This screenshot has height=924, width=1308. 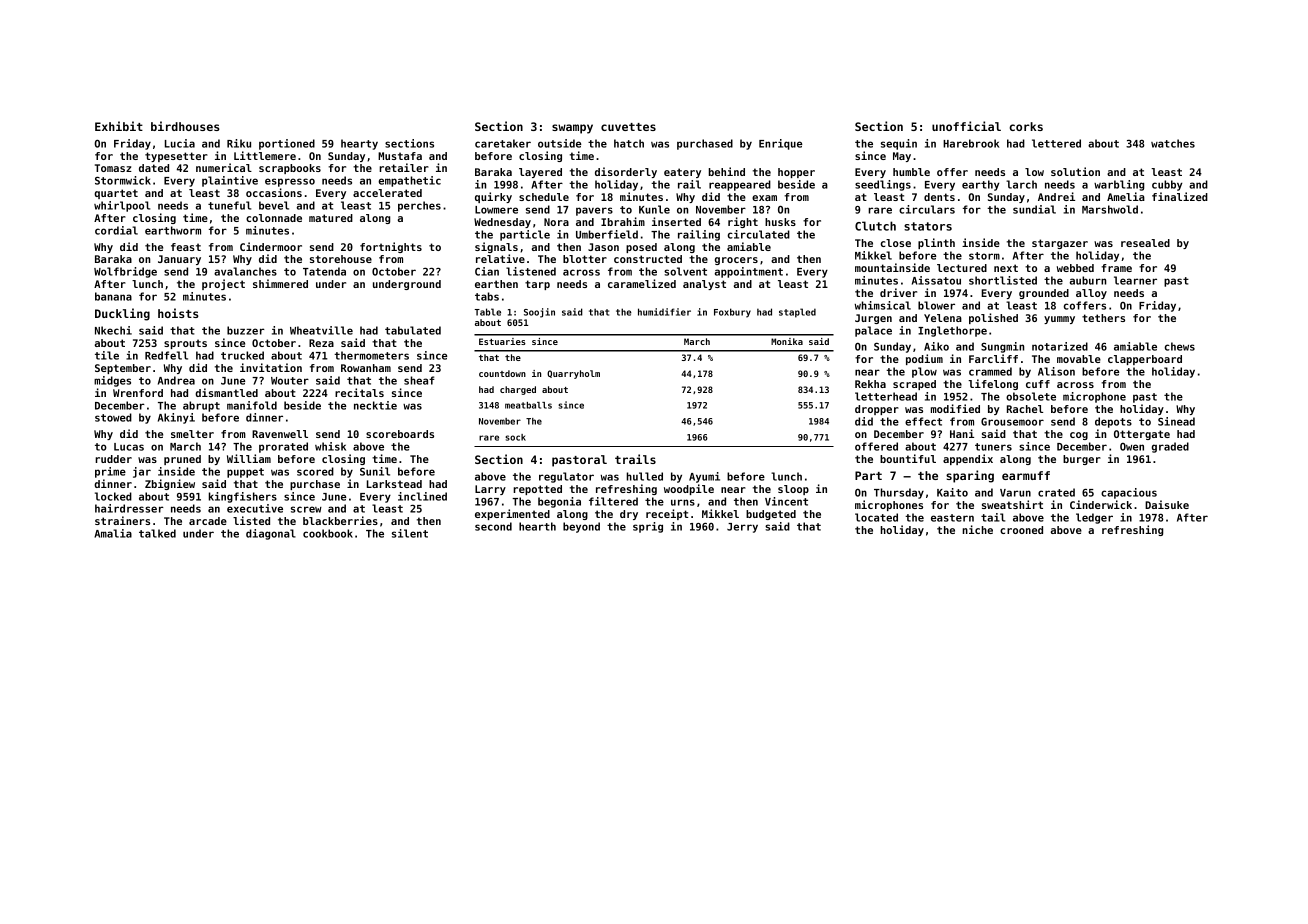 What do you see at coordinates (682, 173) in the screenshot?
I see `eatery` at bounding box center [682, 173].
